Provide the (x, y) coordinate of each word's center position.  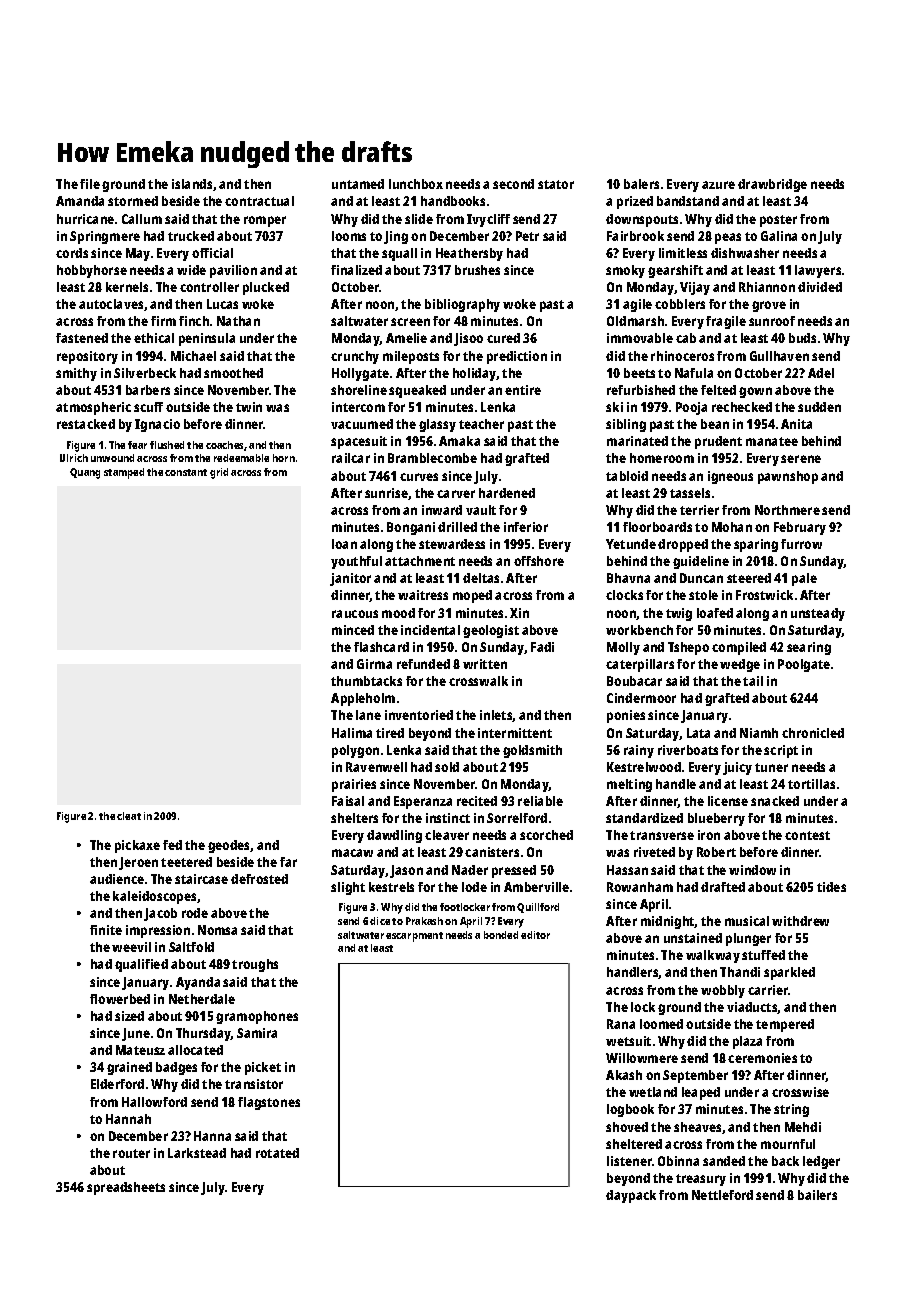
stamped (124, 473)
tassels (690, 493)
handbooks (453, 201)
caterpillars (640, 665)
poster (778, 221)
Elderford (117, 1084)
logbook (630, 1110)
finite (106, 930)
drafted (723, 887)
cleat (129, 816)
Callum (142, 219)
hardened (507, 493)
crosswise (800, 1092)
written (485, 664)
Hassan (627, 870)
